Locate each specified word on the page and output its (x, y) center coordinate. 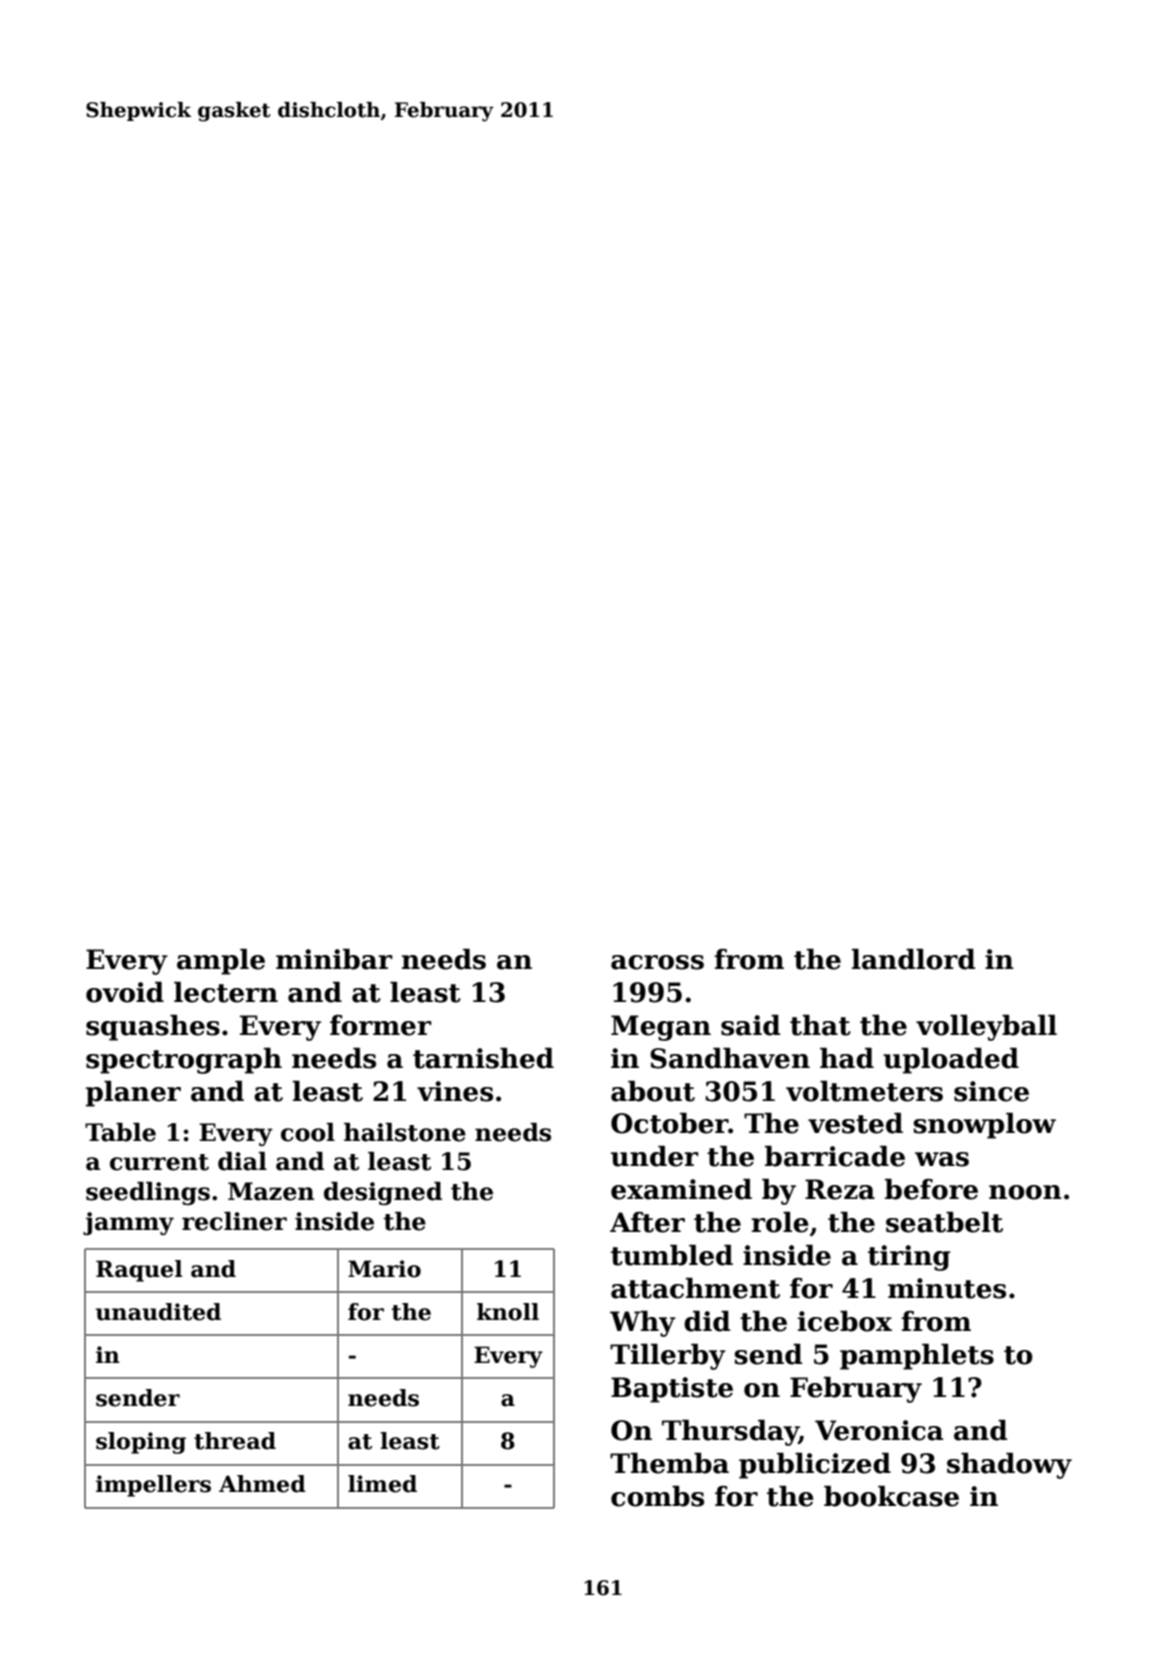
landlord (914, 959)
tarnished (483, 1058)
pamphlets (917, 1357)
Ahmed (262, 1484)
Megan (661, 1028)
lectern (226, 992)
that (820, 1025)
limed (382, 1484)
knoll (508, 1312)
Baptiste (672, 1390)
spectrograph (184, 1061)
